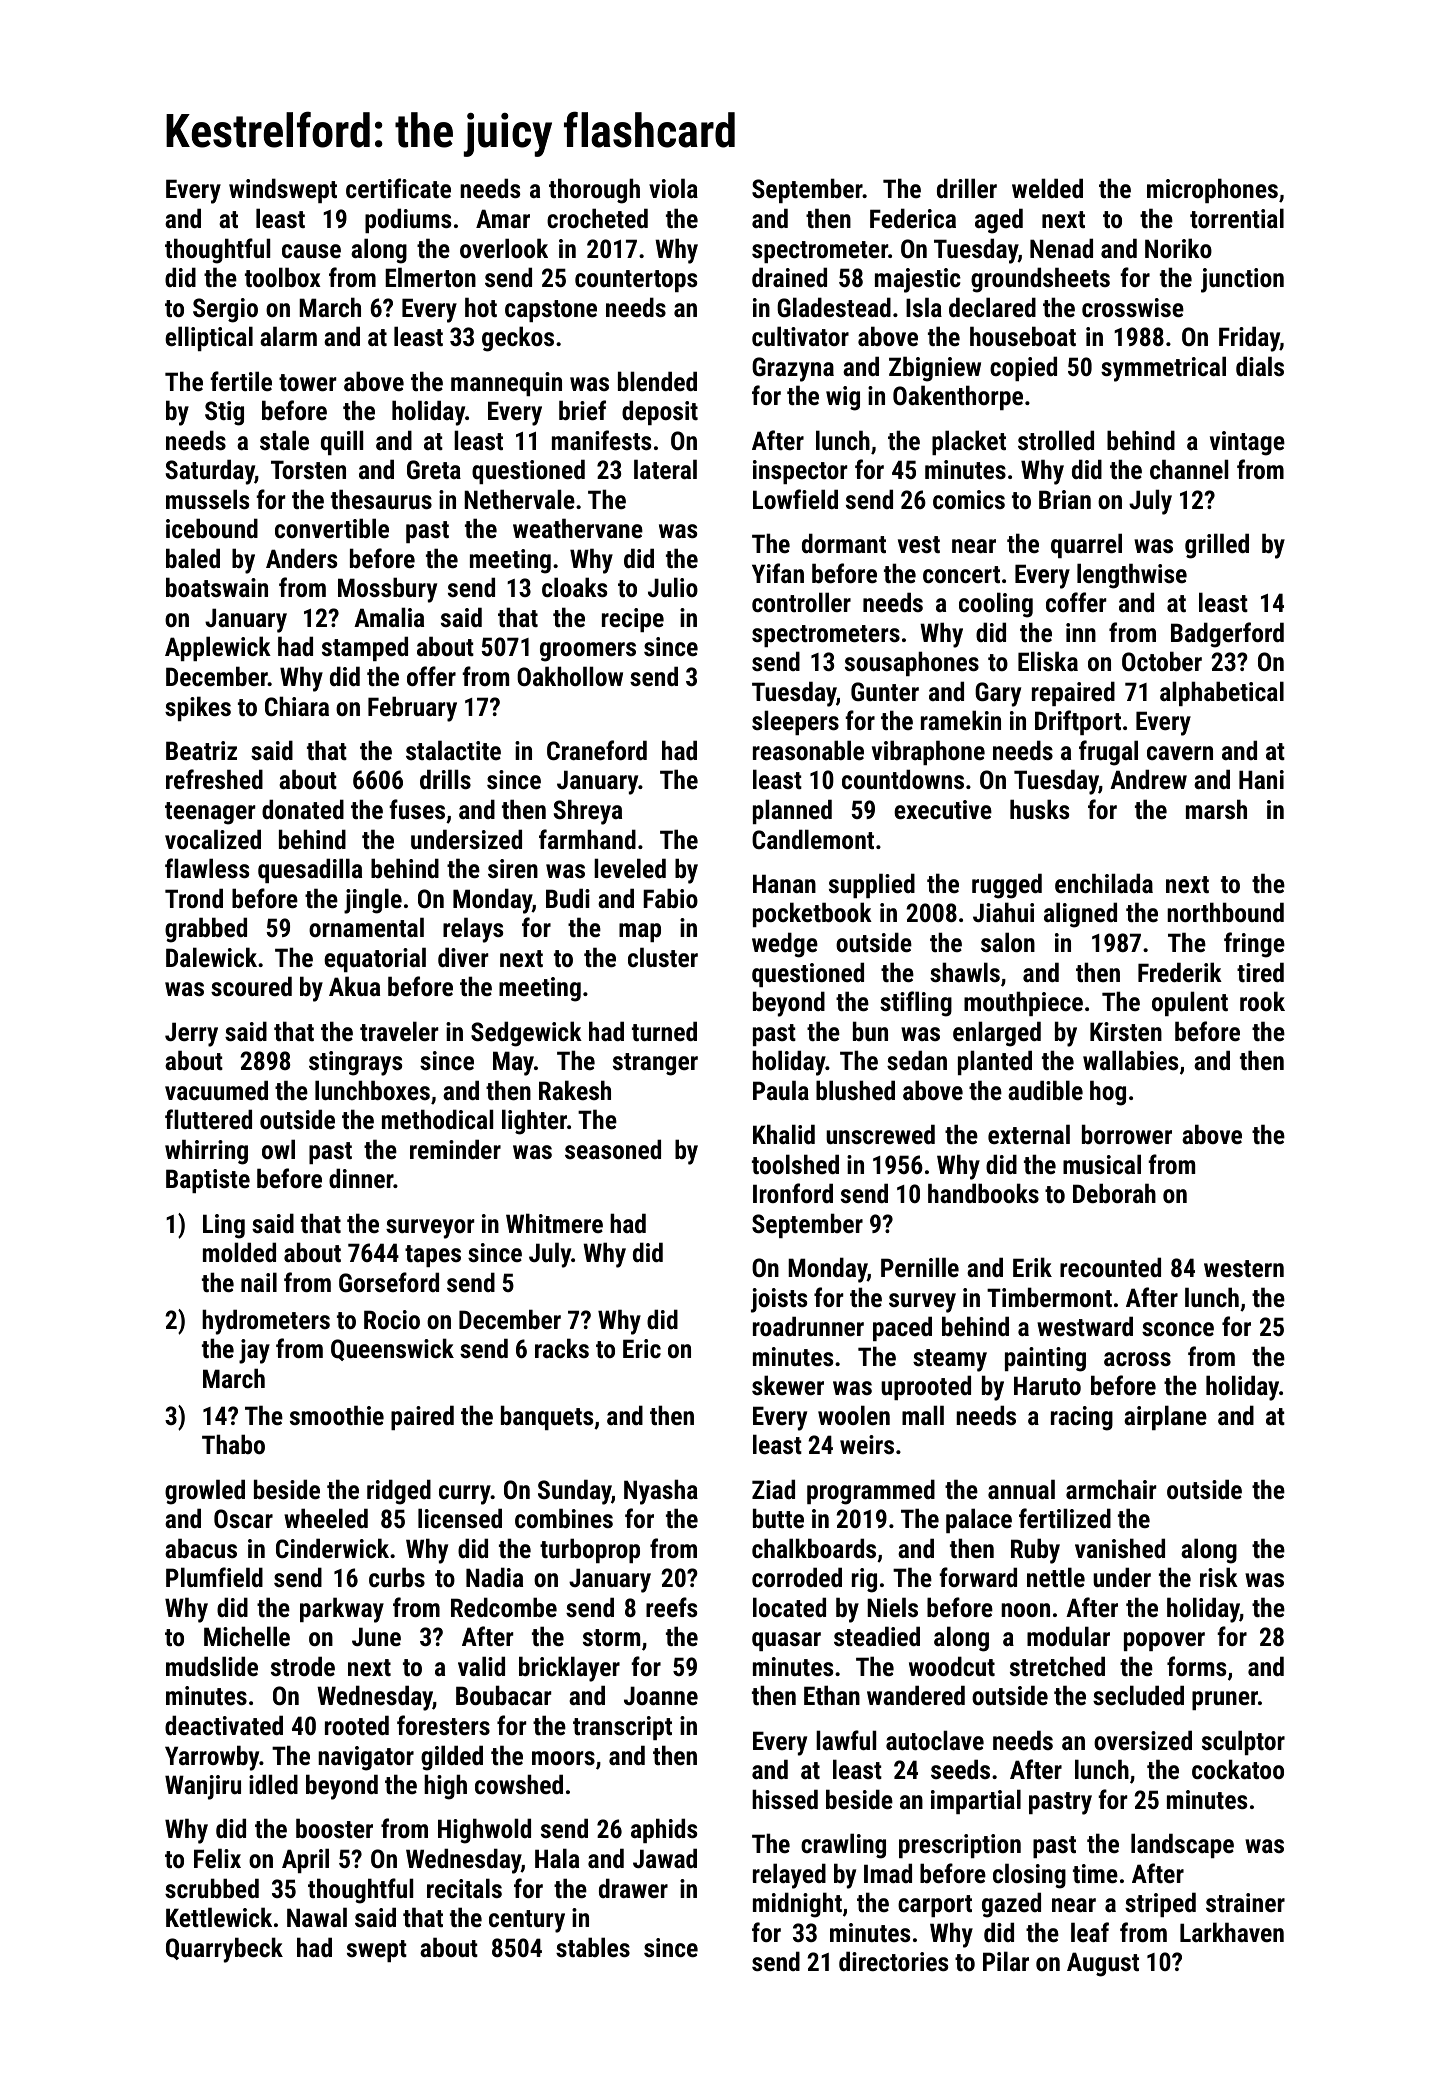 This screenshot has height=2100, width=1450. What do you see at coordinates (983, 1193) in the screenshot?
I see `handbooks` at bounding box center [983, 1193].
